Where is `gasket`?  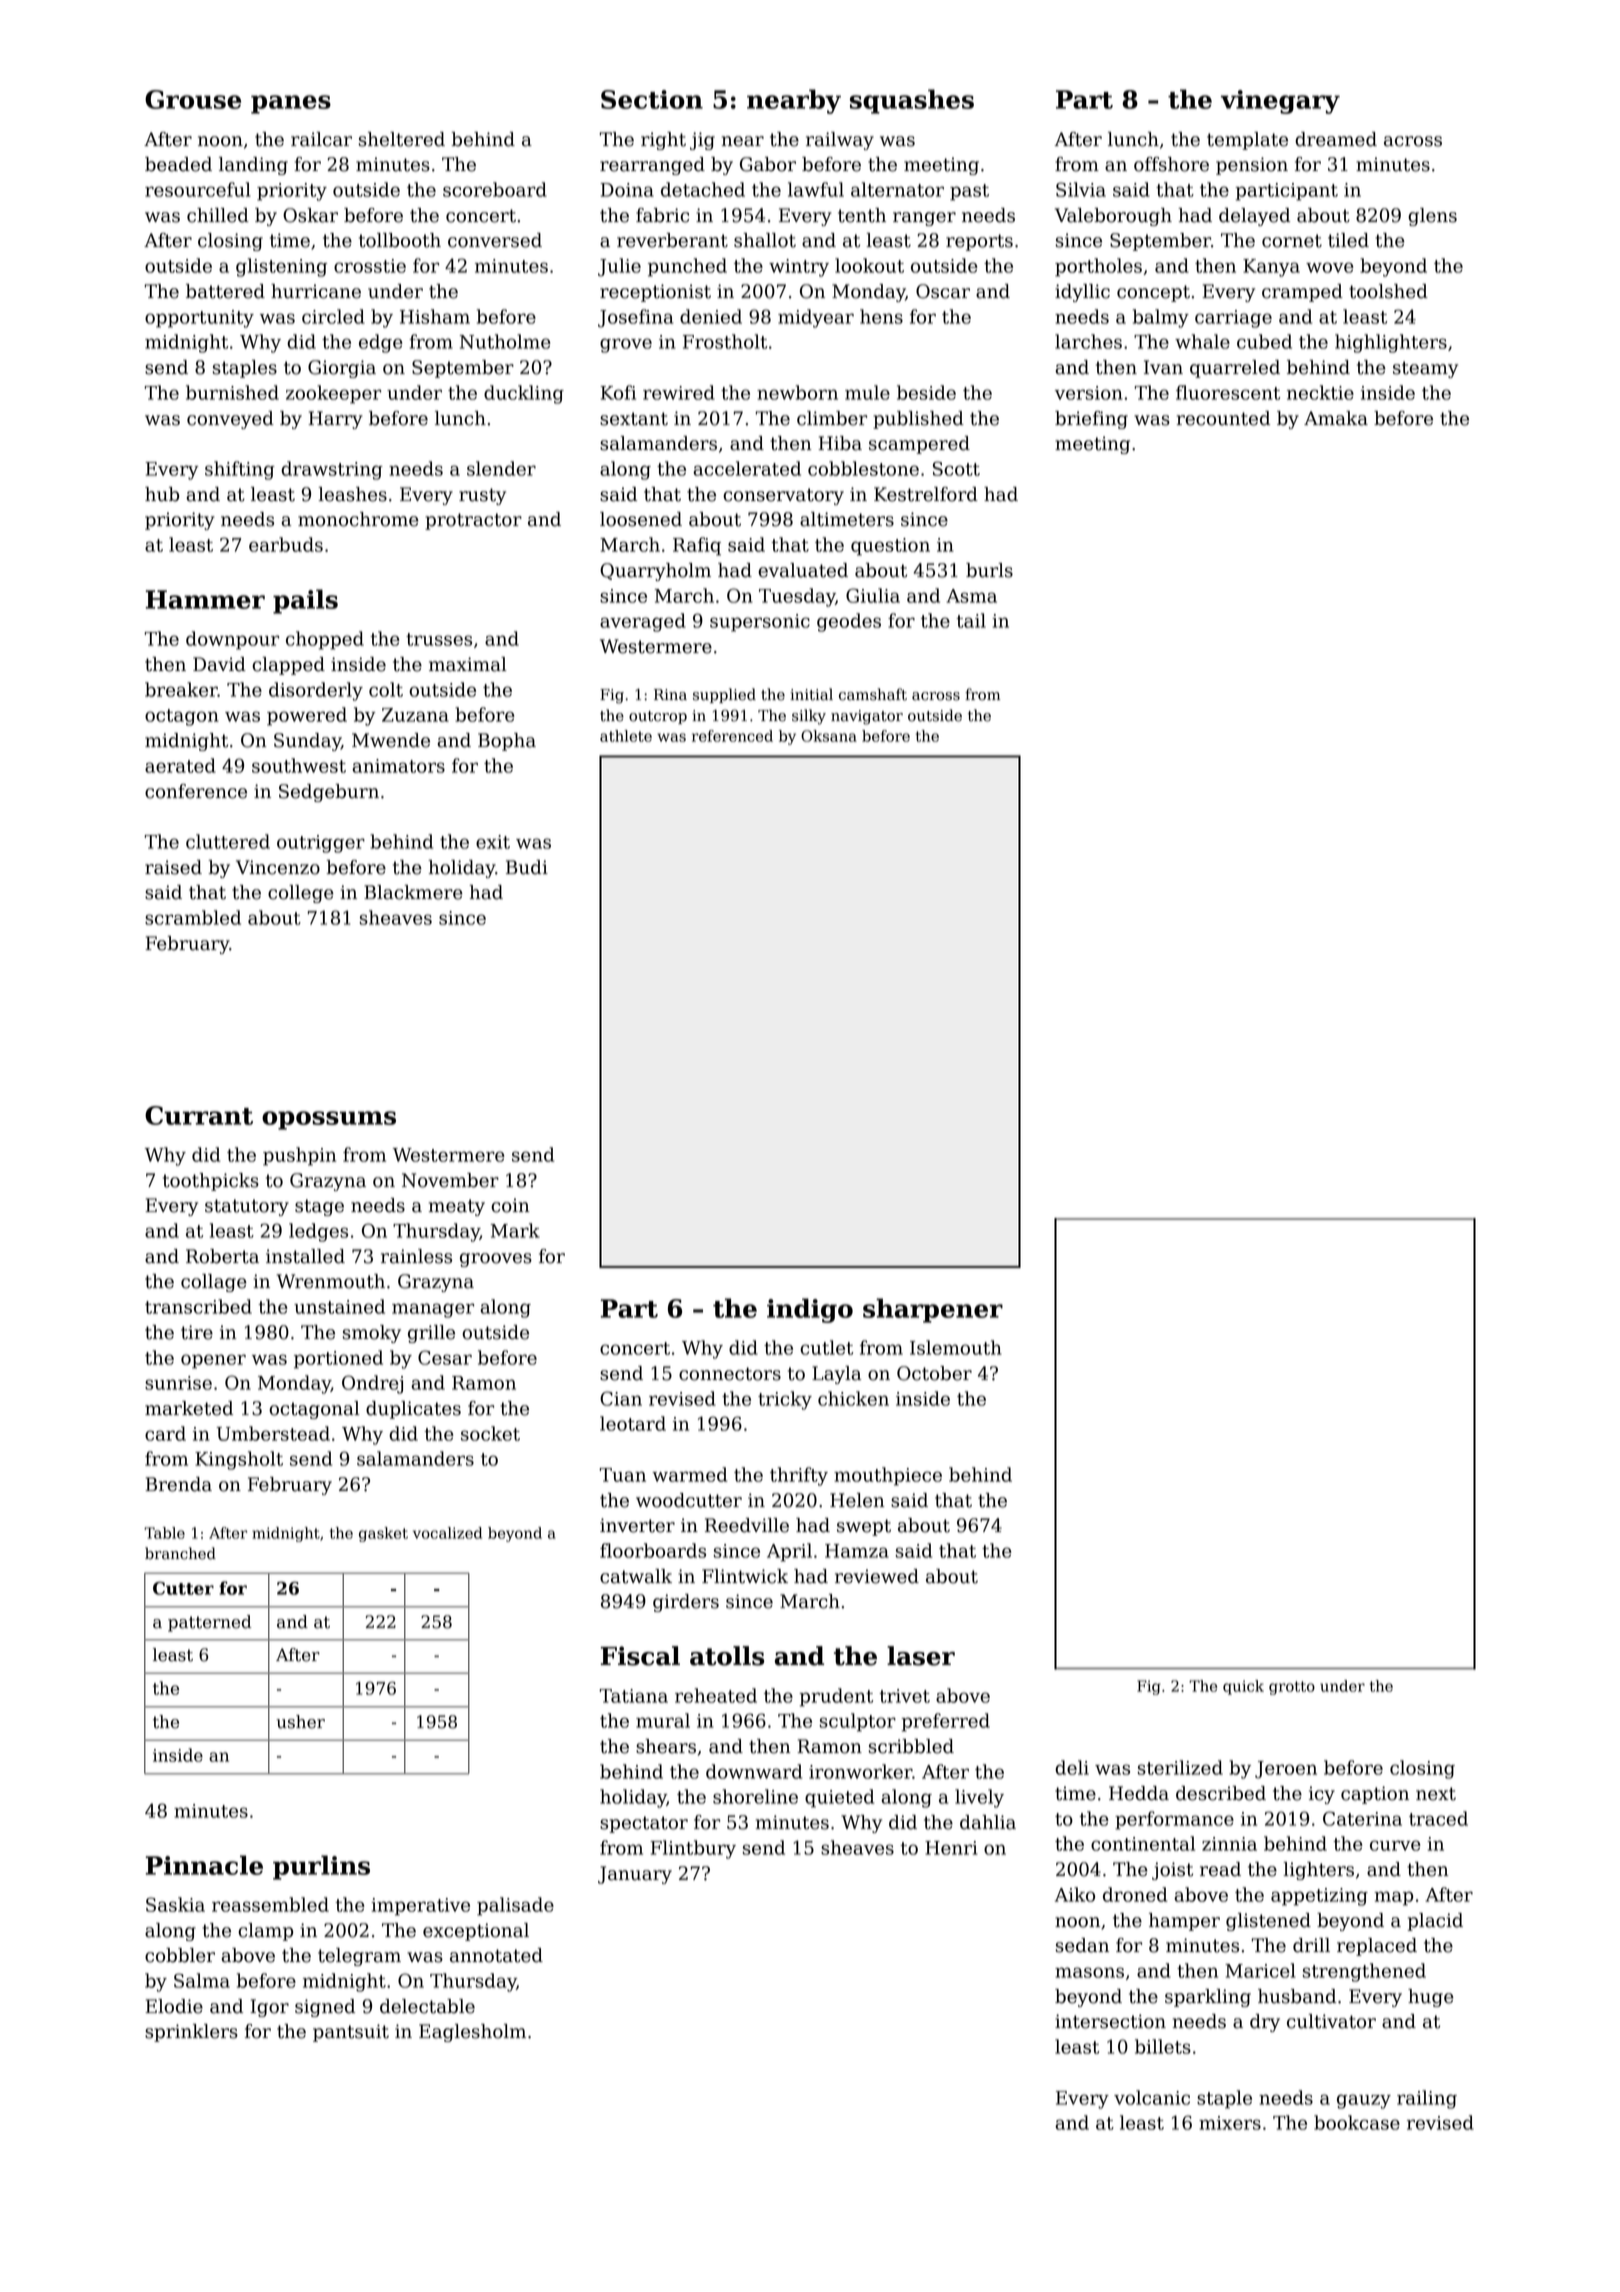
gasket is located at coordinates (383, 1534).
